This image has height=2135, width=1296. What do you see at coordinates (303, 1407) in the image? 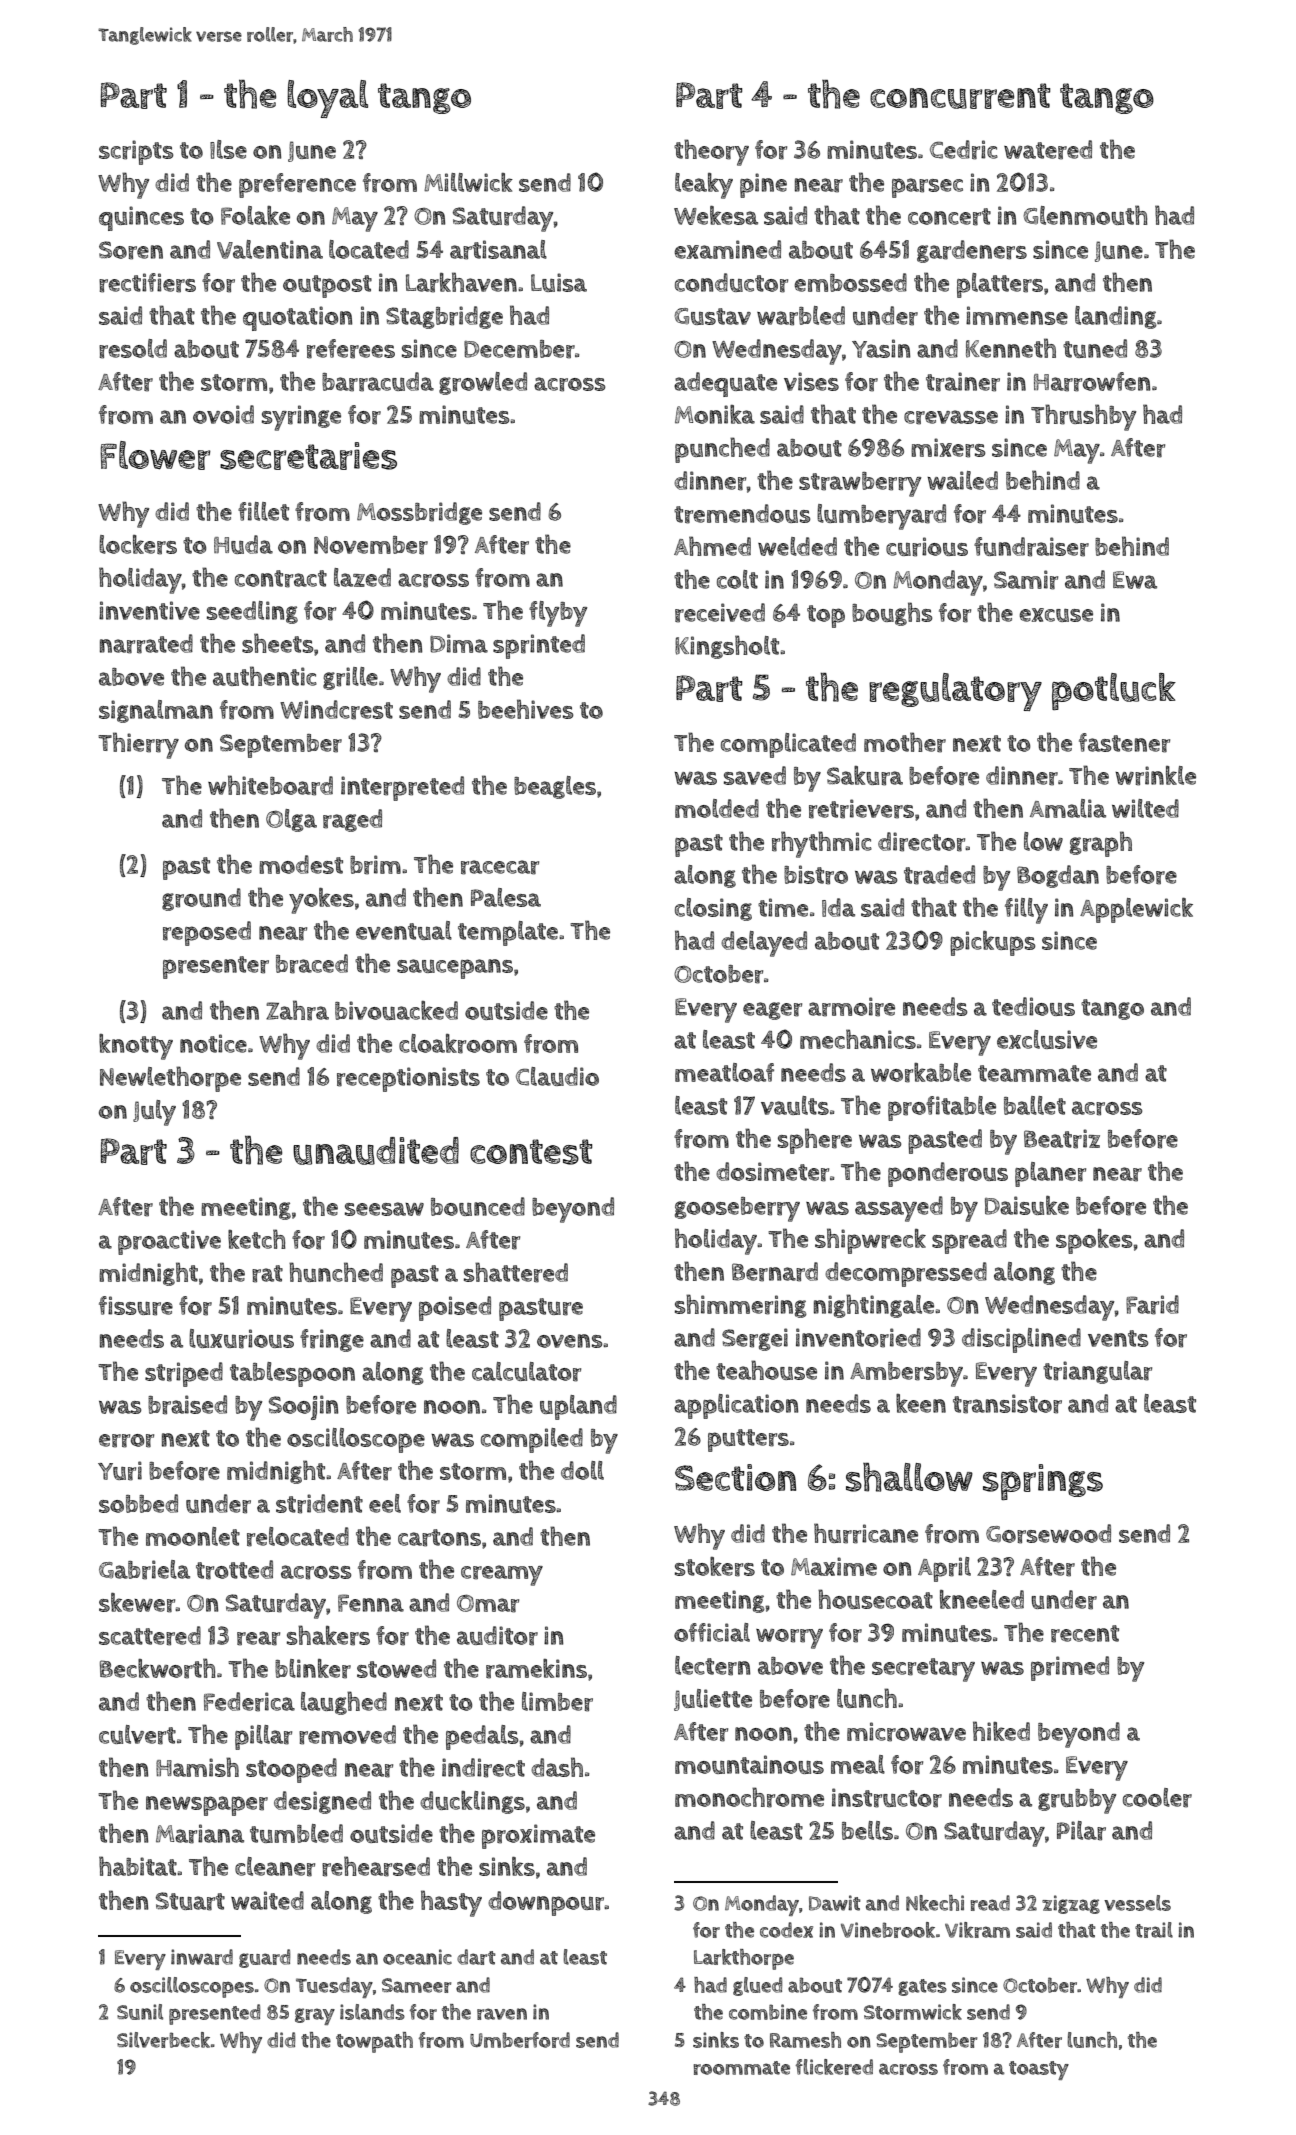
I see `Soojin` at bounding box center [303, 1407].
